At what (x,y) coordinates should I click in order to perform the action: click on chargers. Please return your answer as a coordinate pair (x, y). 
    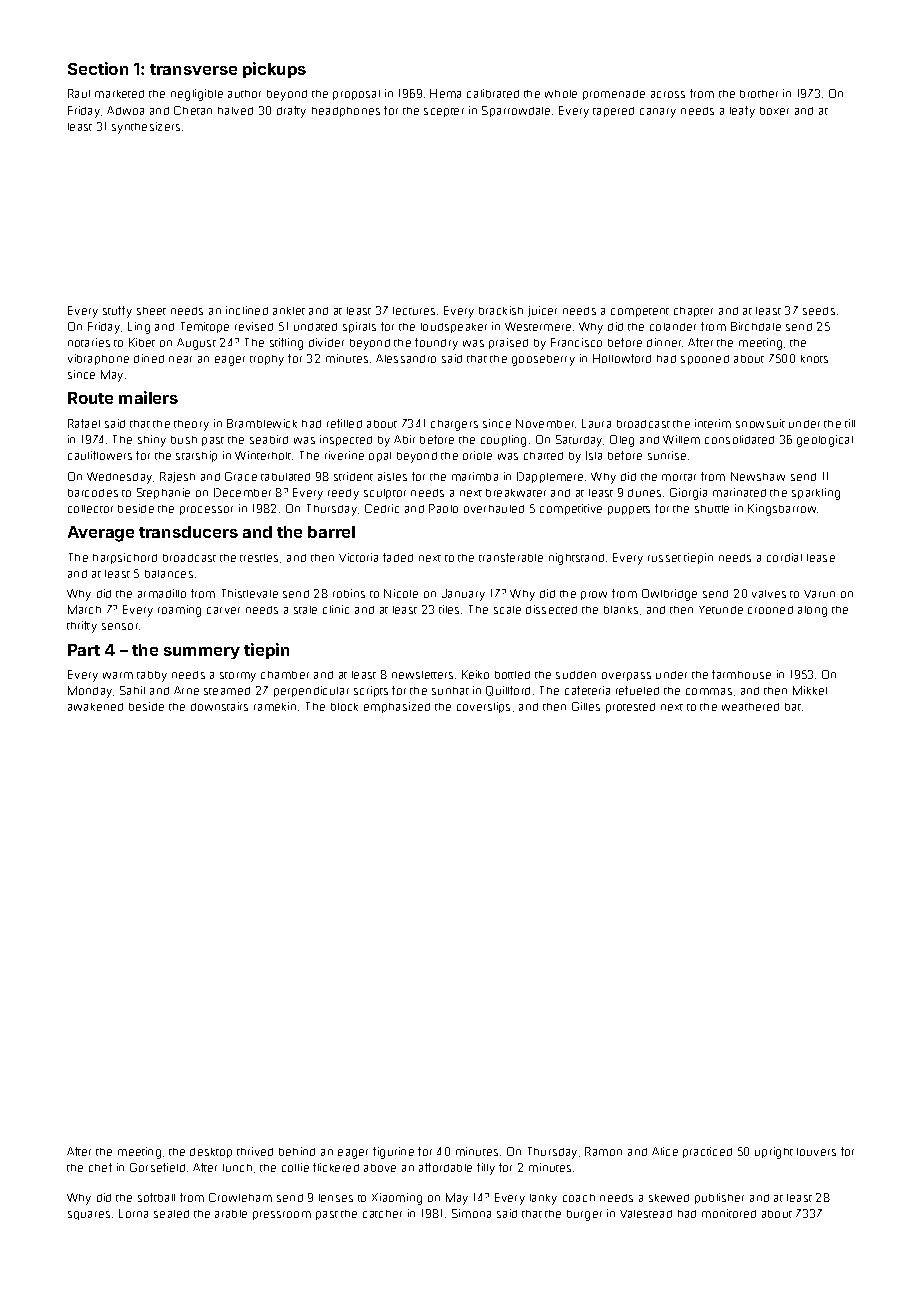
    Looking at the image, I should click on (454, 425).
